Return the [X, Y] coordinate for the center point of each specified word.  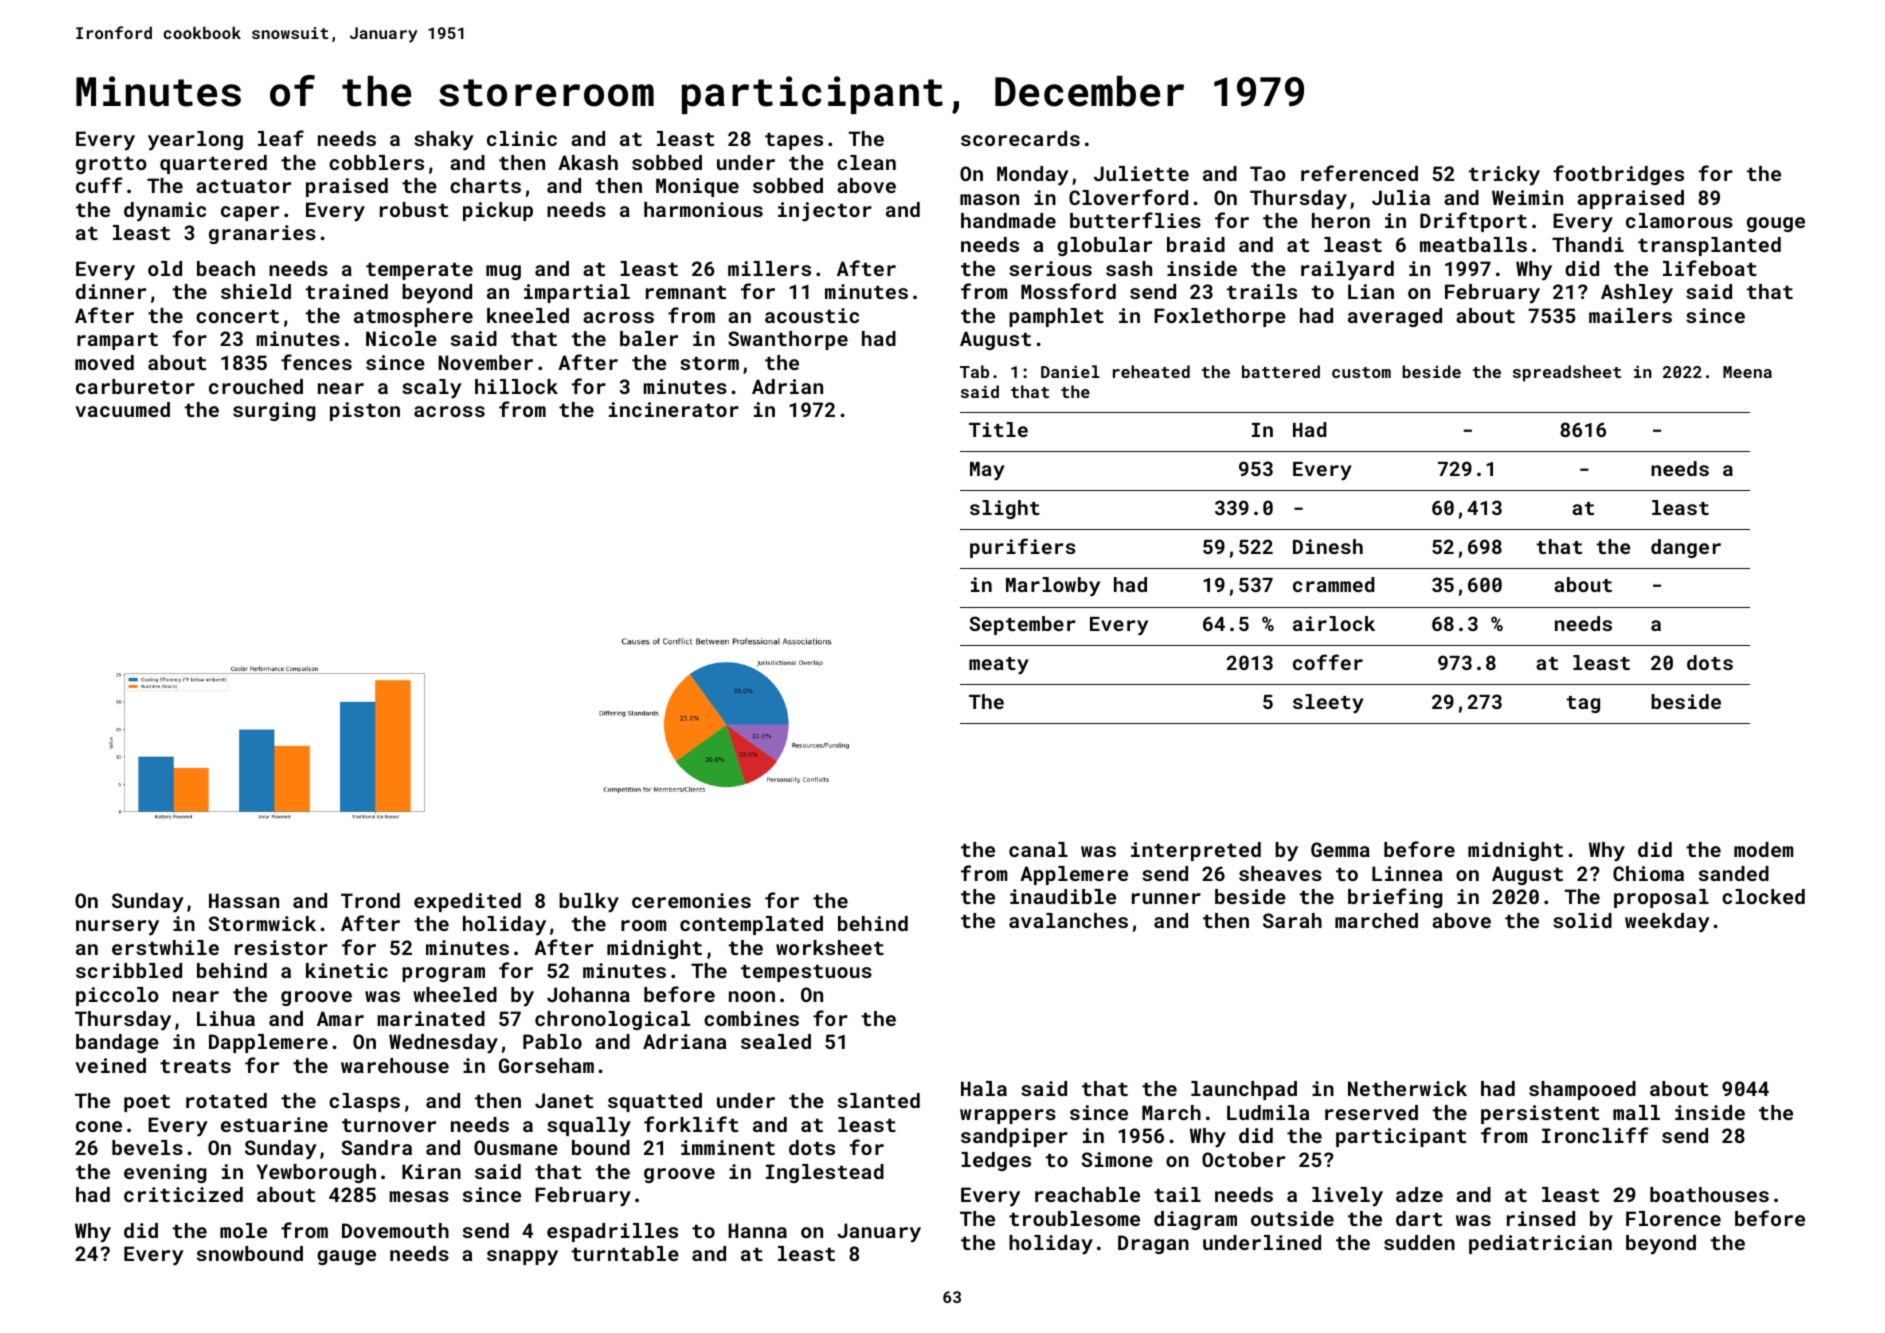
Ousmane [516, 1147]
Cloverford [1128, 197]
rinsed [1541, 1218]
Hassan [244, 900]
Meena [1747, 372]
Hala [984, 1088]
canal [1038, 849]
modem [1763, 849]
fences [316, 362]
